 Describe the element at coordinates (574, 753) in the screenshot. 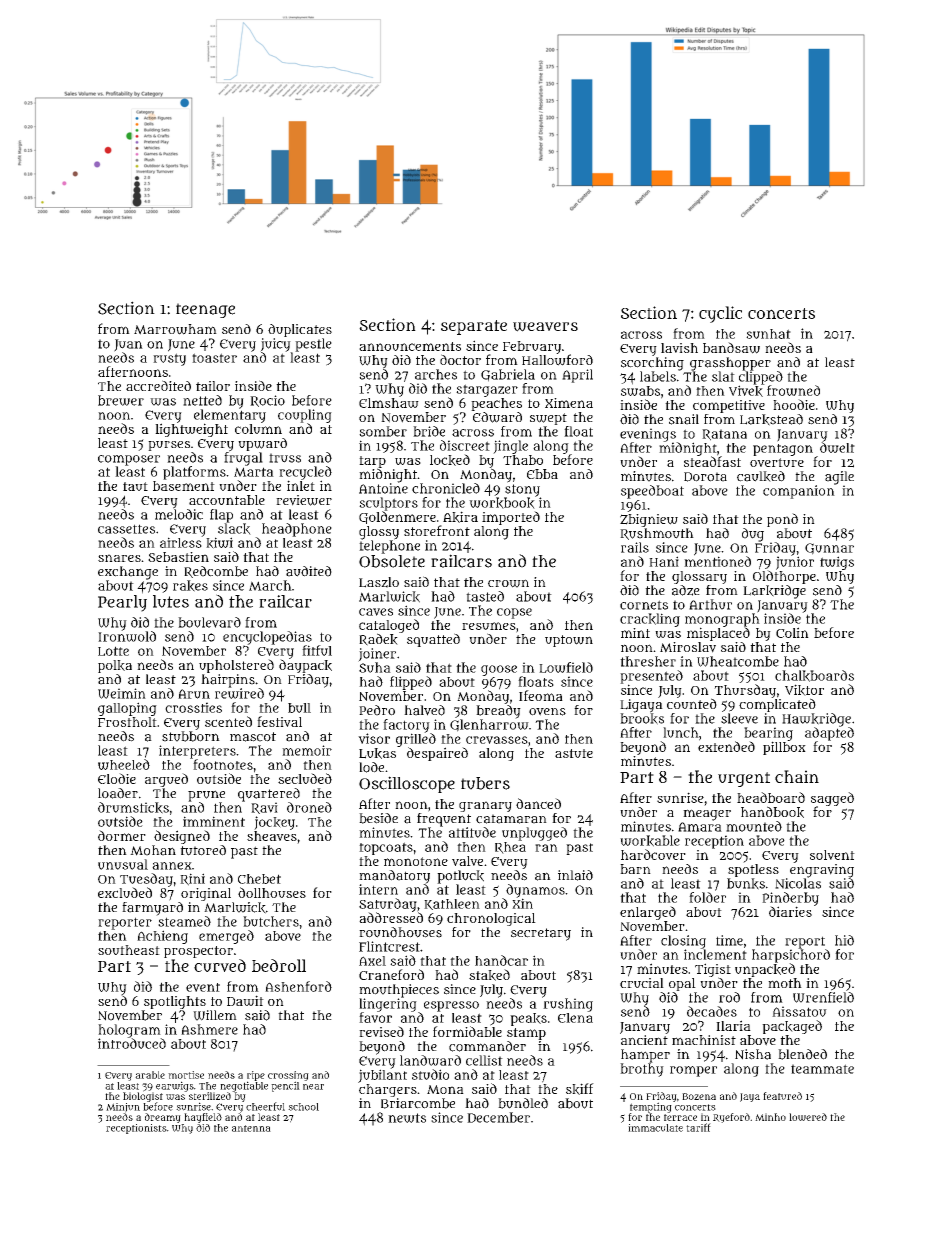

I see `astute` at that location.
